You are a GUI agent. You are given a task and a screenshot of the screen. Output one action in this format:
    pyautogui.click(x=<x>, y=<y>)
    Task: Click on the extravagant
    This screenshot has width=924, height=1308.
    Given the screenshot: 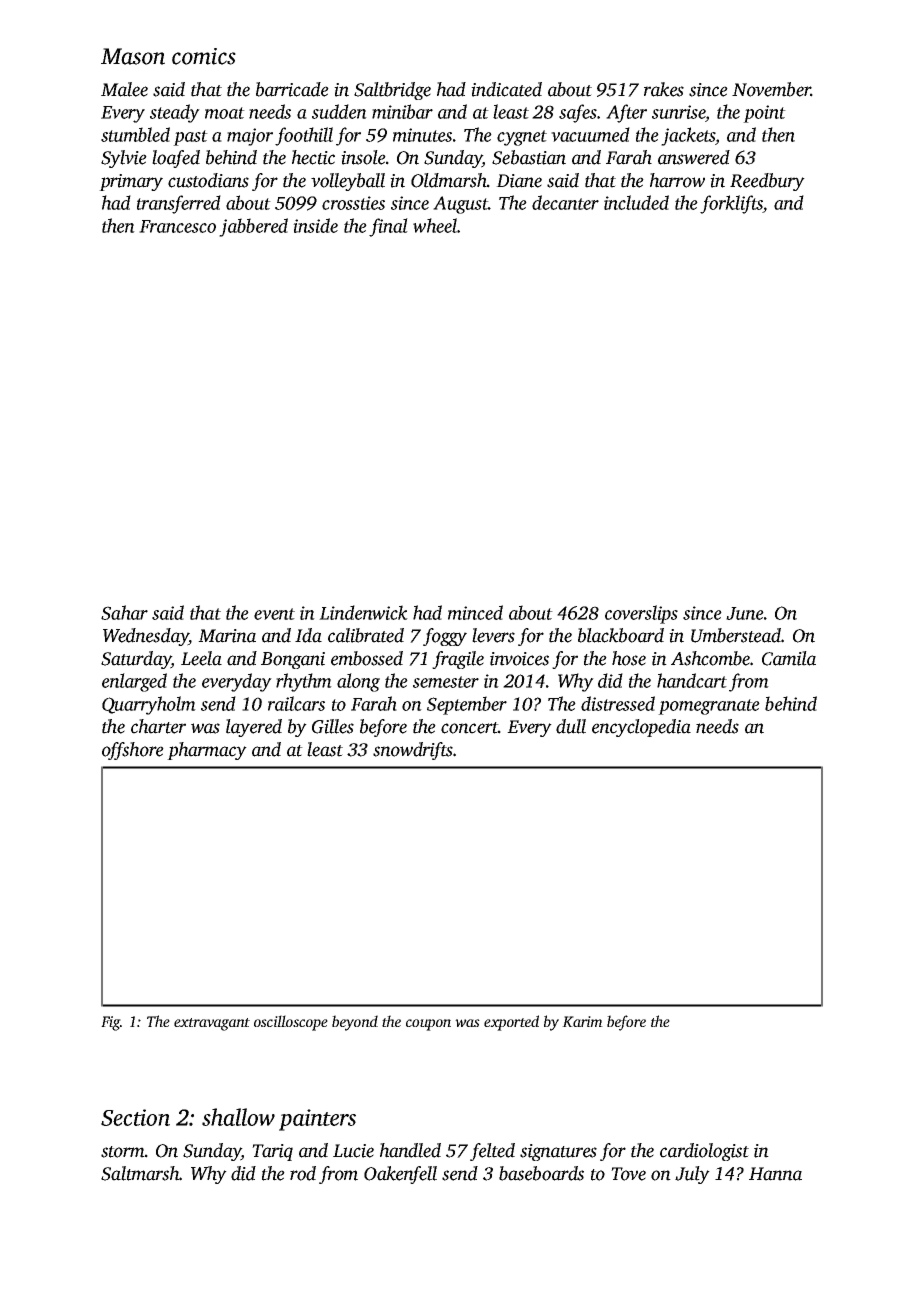 What is the action you would take?
    pyautogui.click(x=212, y=1024)
